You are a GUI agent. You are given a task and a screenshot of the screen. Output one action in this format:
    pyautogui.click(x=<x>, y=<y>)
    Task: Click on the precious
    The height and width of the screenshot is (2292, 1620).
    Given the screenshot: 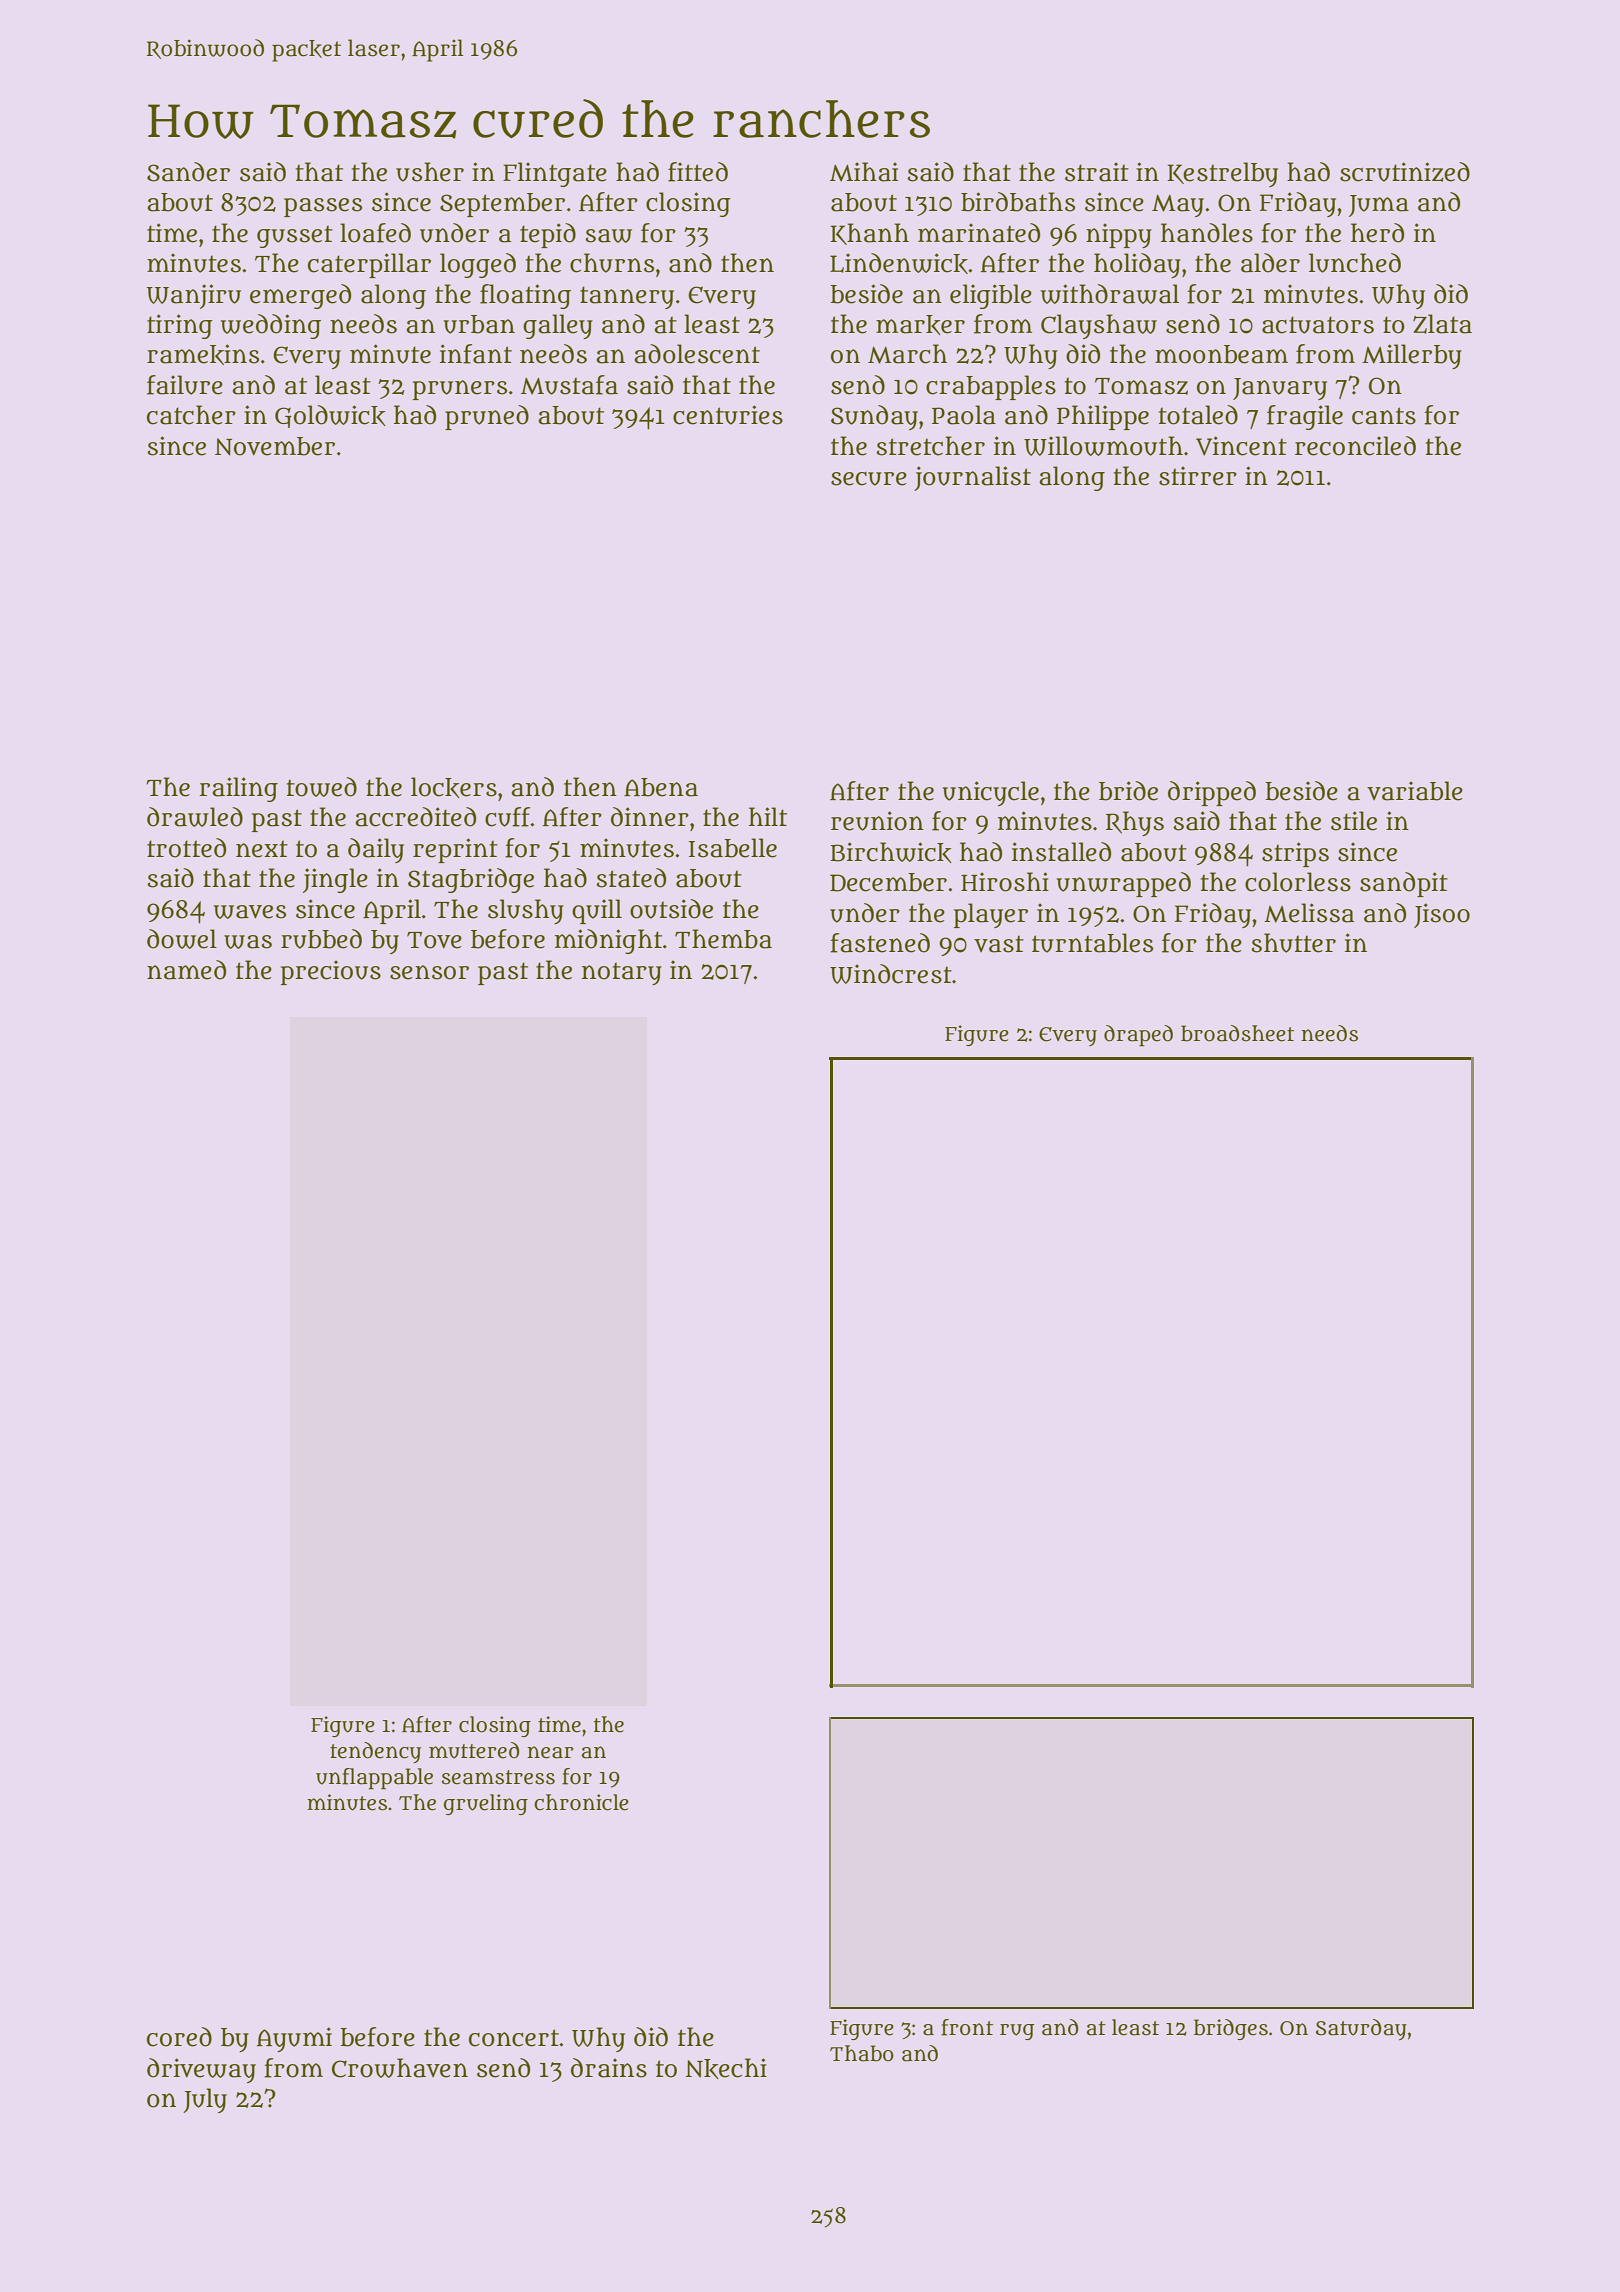 What is the action you would take?
    pyautogui.click(x=331, y=972)
